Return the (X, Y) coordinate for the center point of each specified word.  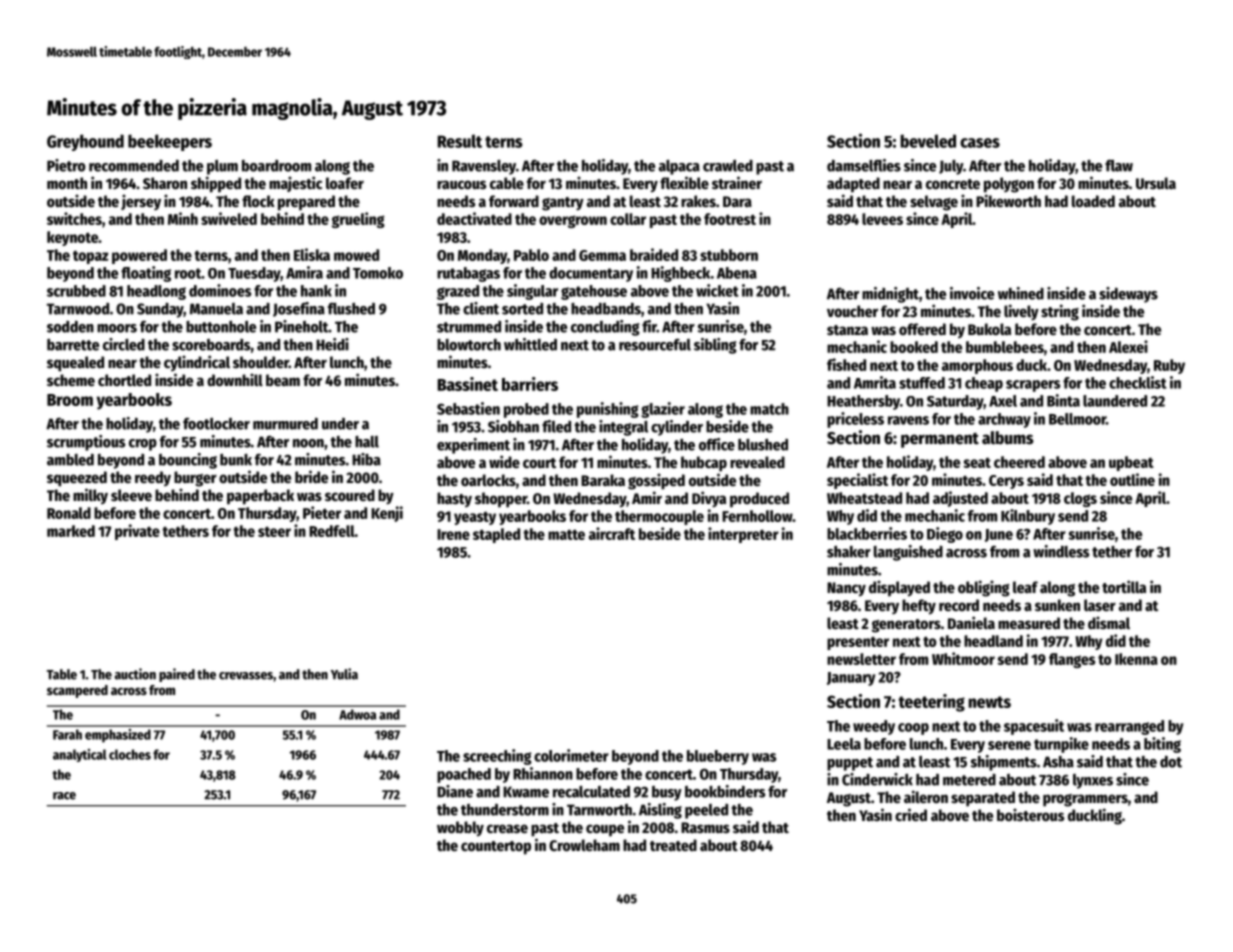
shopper (501, 500)
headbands (606, 309)
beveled (928, 141)
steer (274, 531)
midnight (890, 295)
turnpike (1061, 745)
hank (316, 291)
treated (673, 845)
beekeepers (170, 142)
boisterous (1030, 814)
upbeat (1131, 463)
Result (460, 141)
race (64, 796)
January (851, 679)
